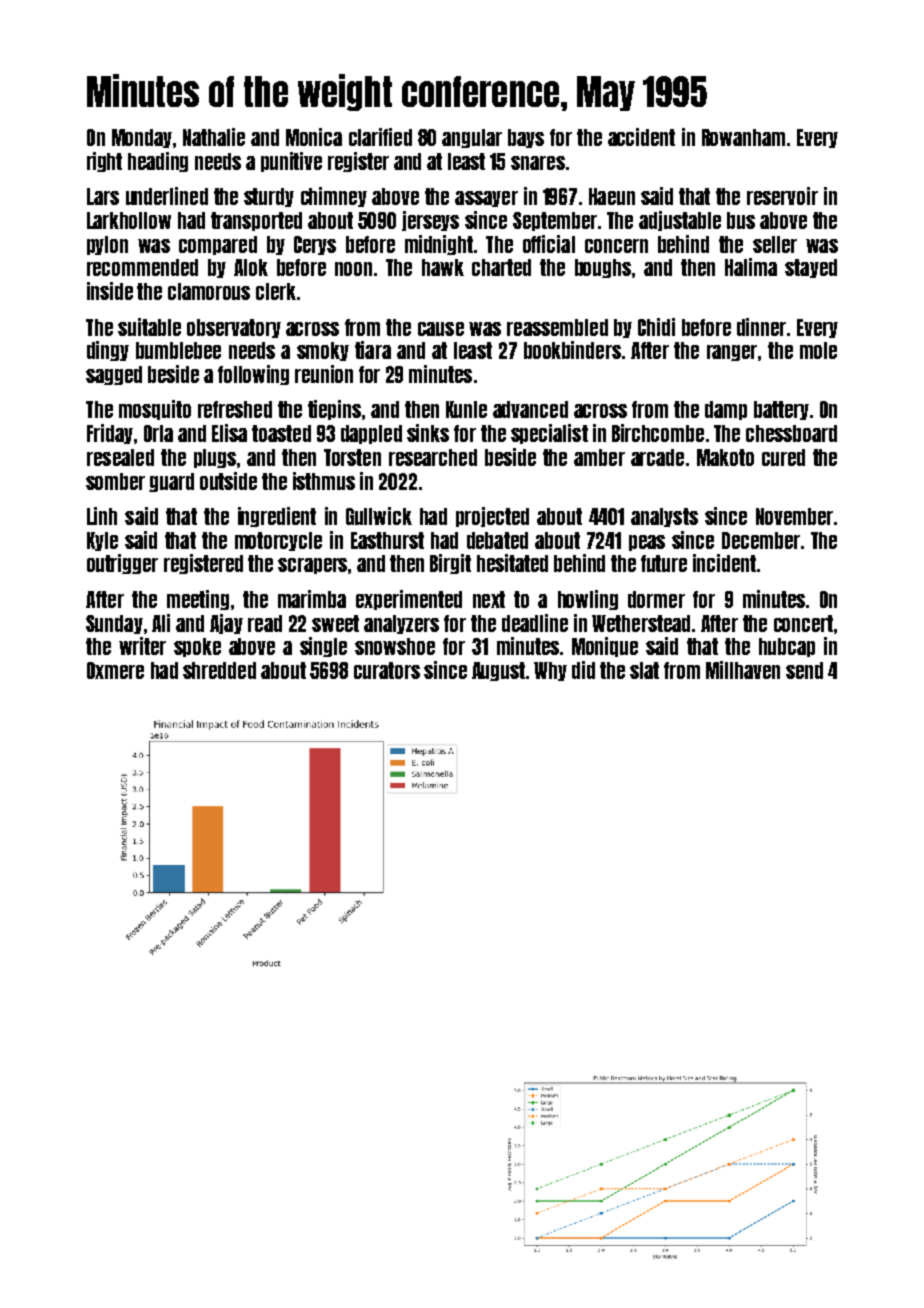 The width and height of the image is (924, 1308). I want to click on clarified, so click(380, 137).
